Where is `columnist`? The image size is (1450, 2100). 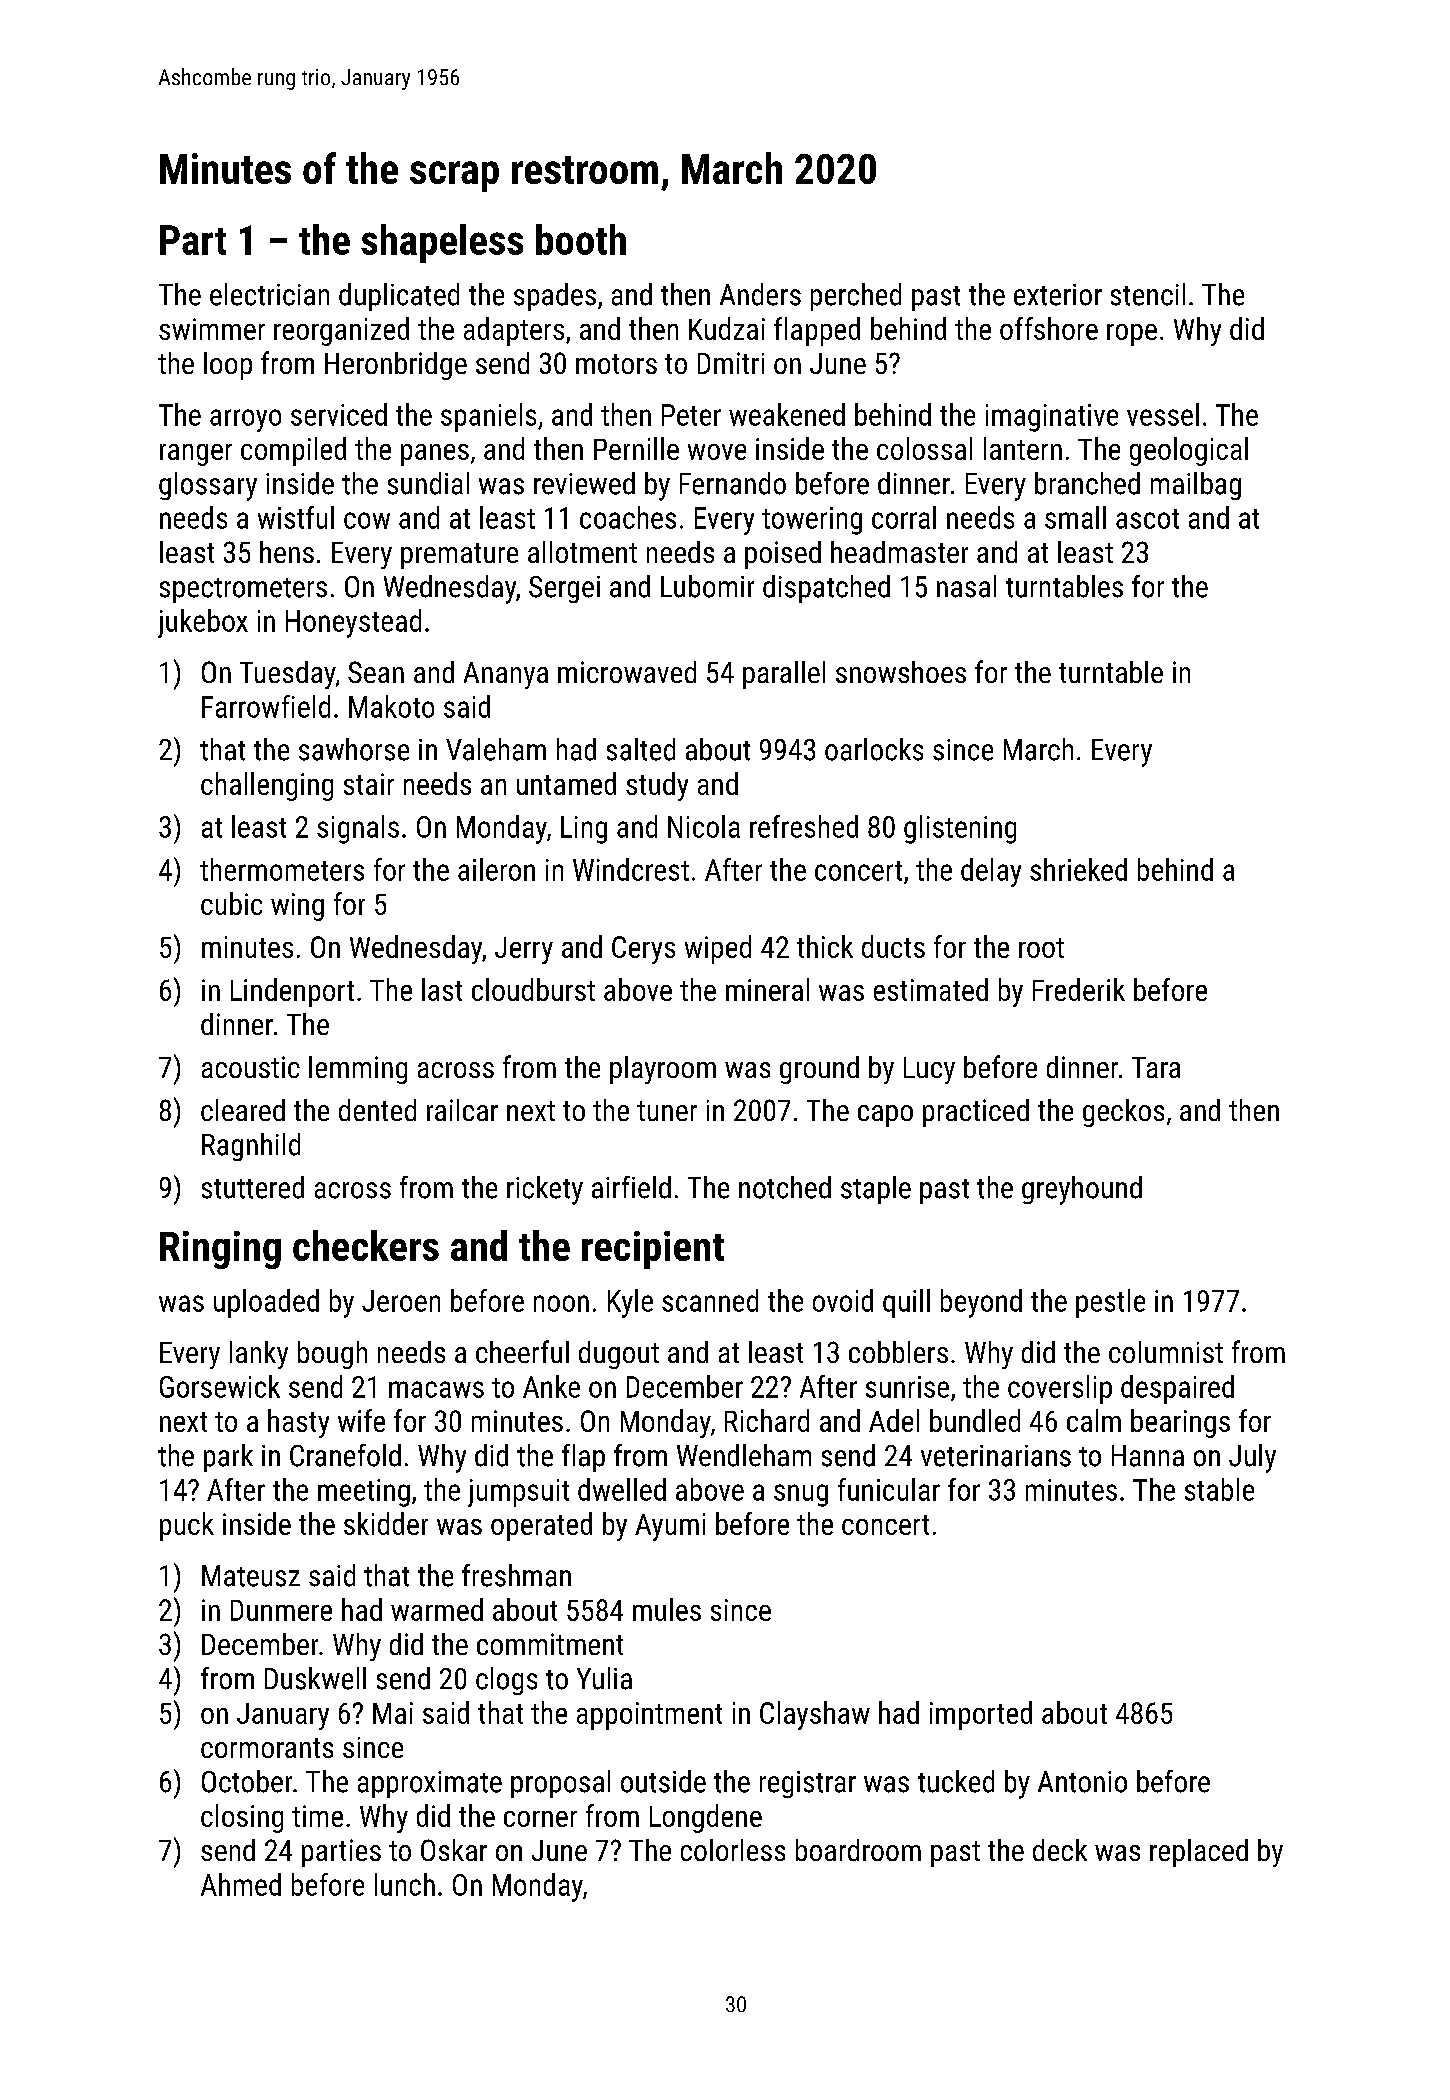
columnist is located at coordinates (1166, 1352).
